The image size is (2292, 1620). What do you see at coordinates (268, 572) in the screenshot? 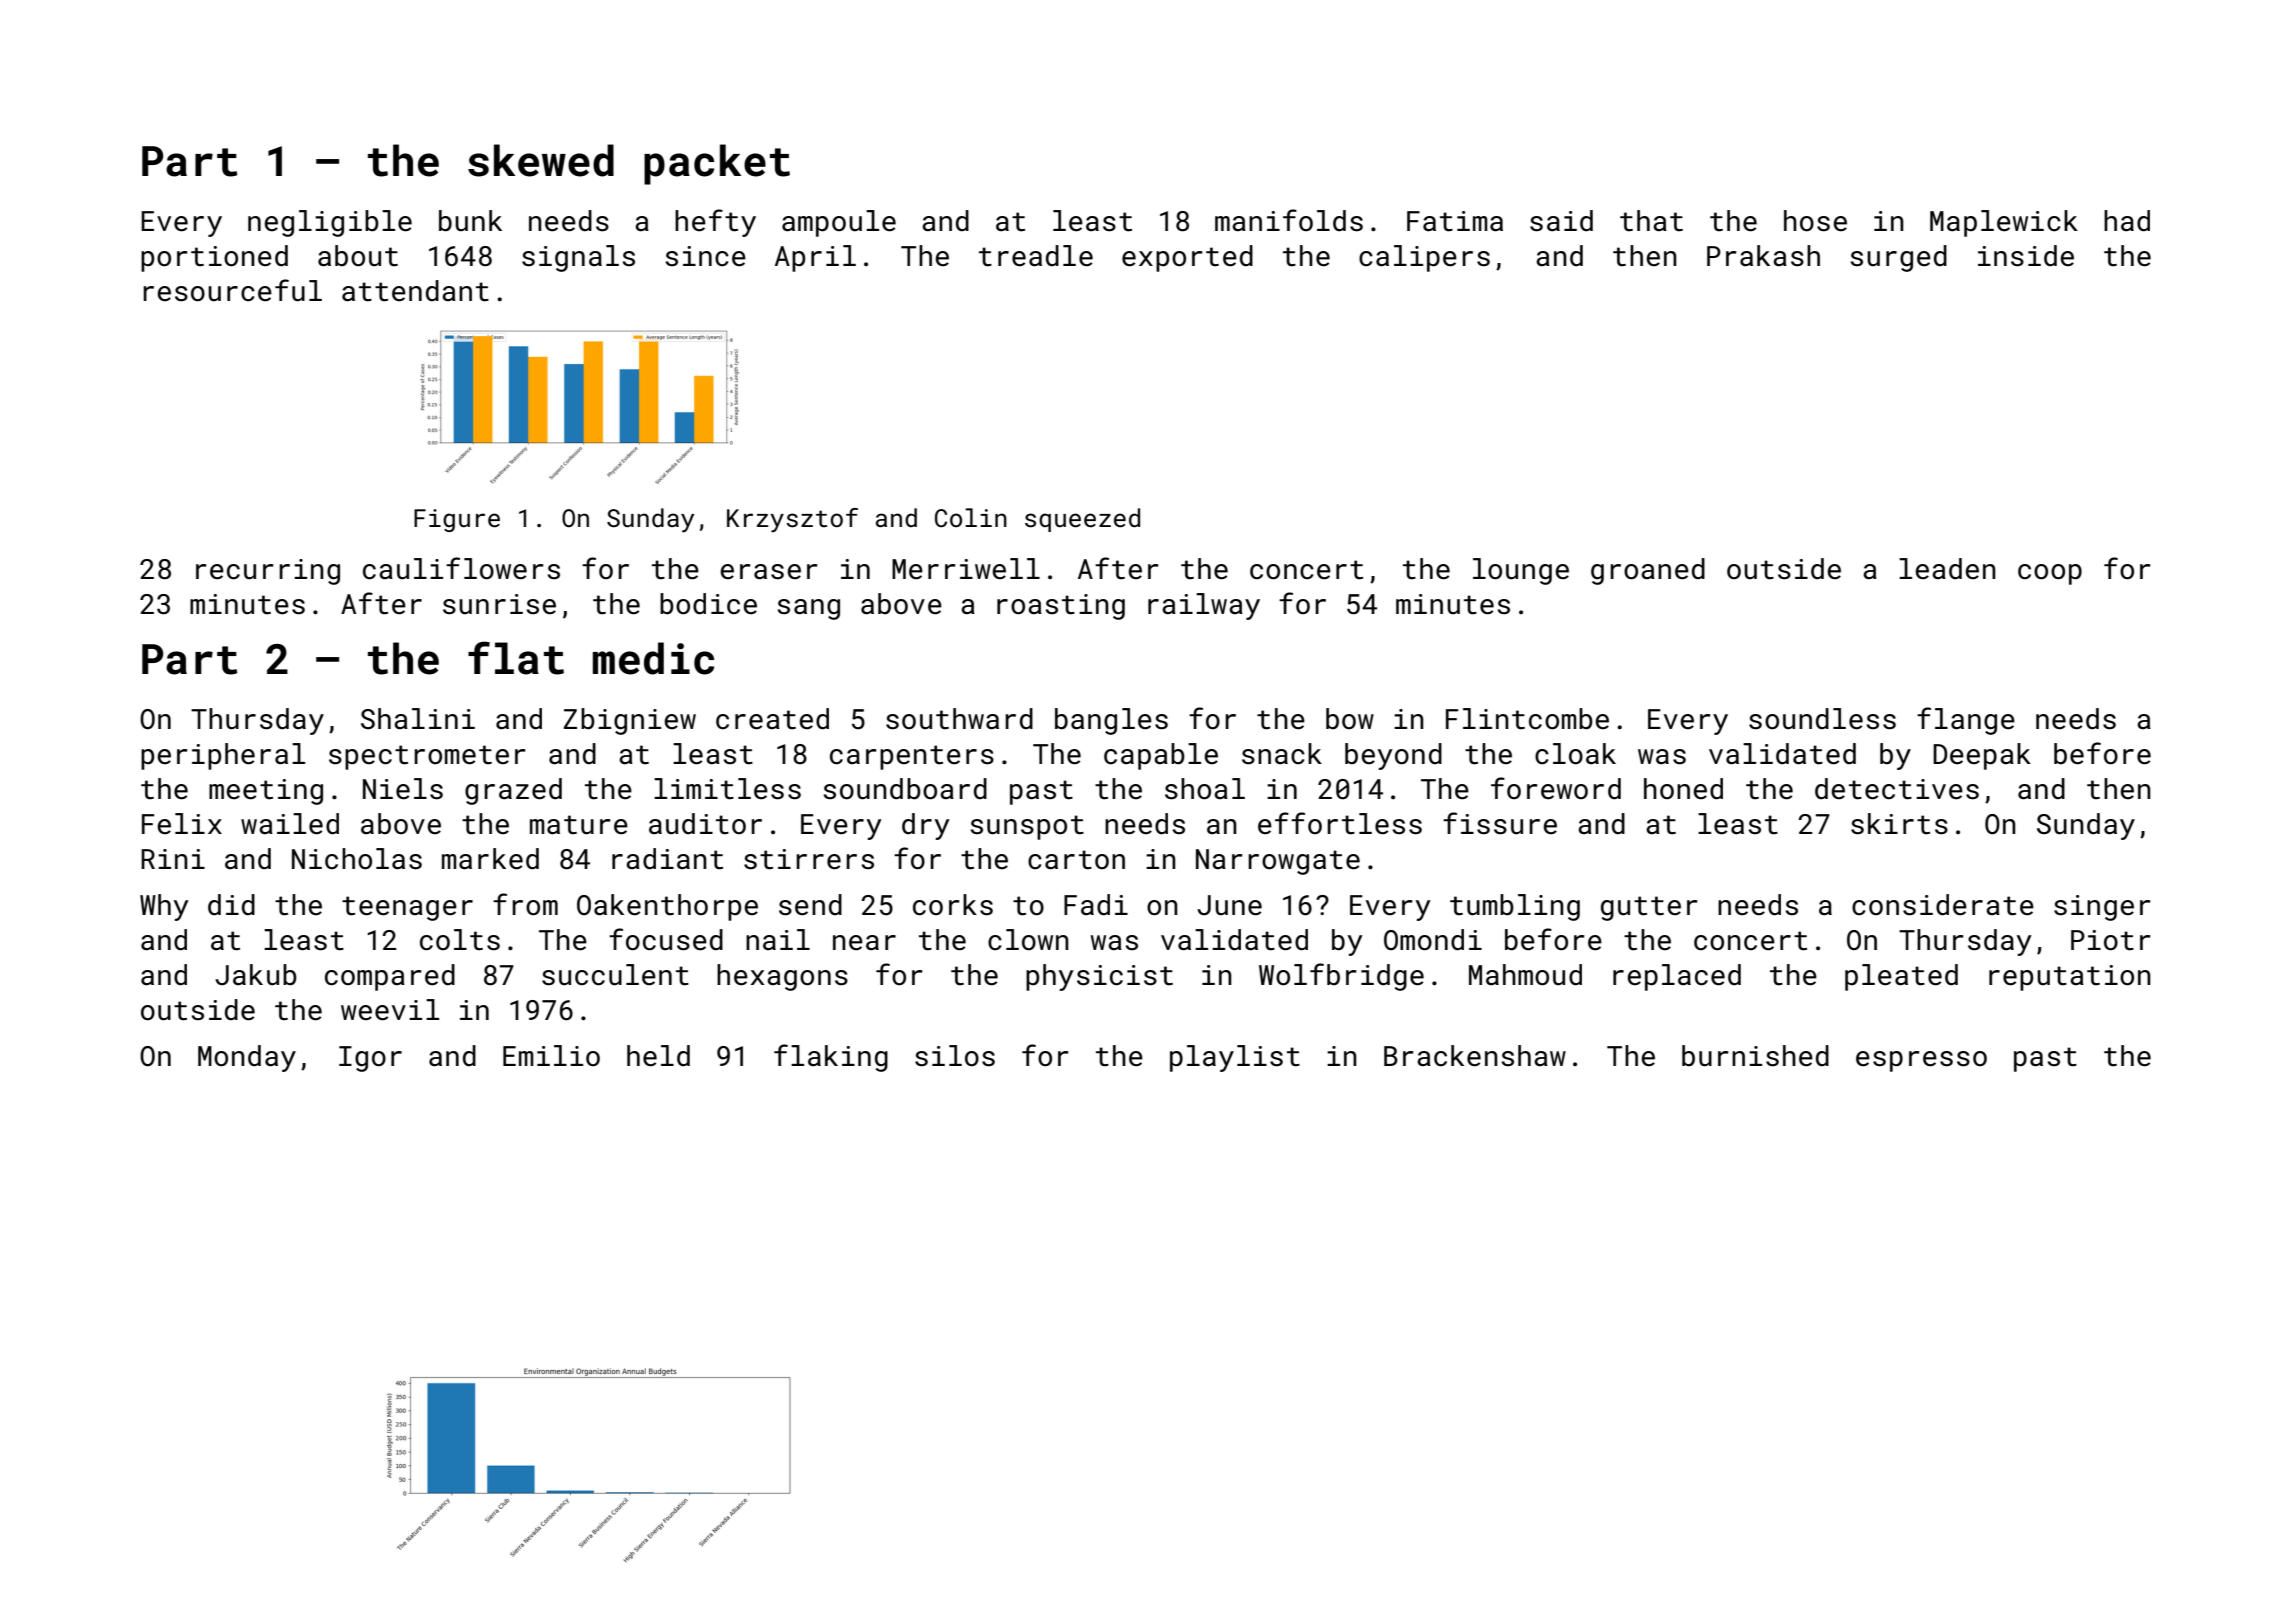
I see `recurring` at bounding box center [268, 572].
